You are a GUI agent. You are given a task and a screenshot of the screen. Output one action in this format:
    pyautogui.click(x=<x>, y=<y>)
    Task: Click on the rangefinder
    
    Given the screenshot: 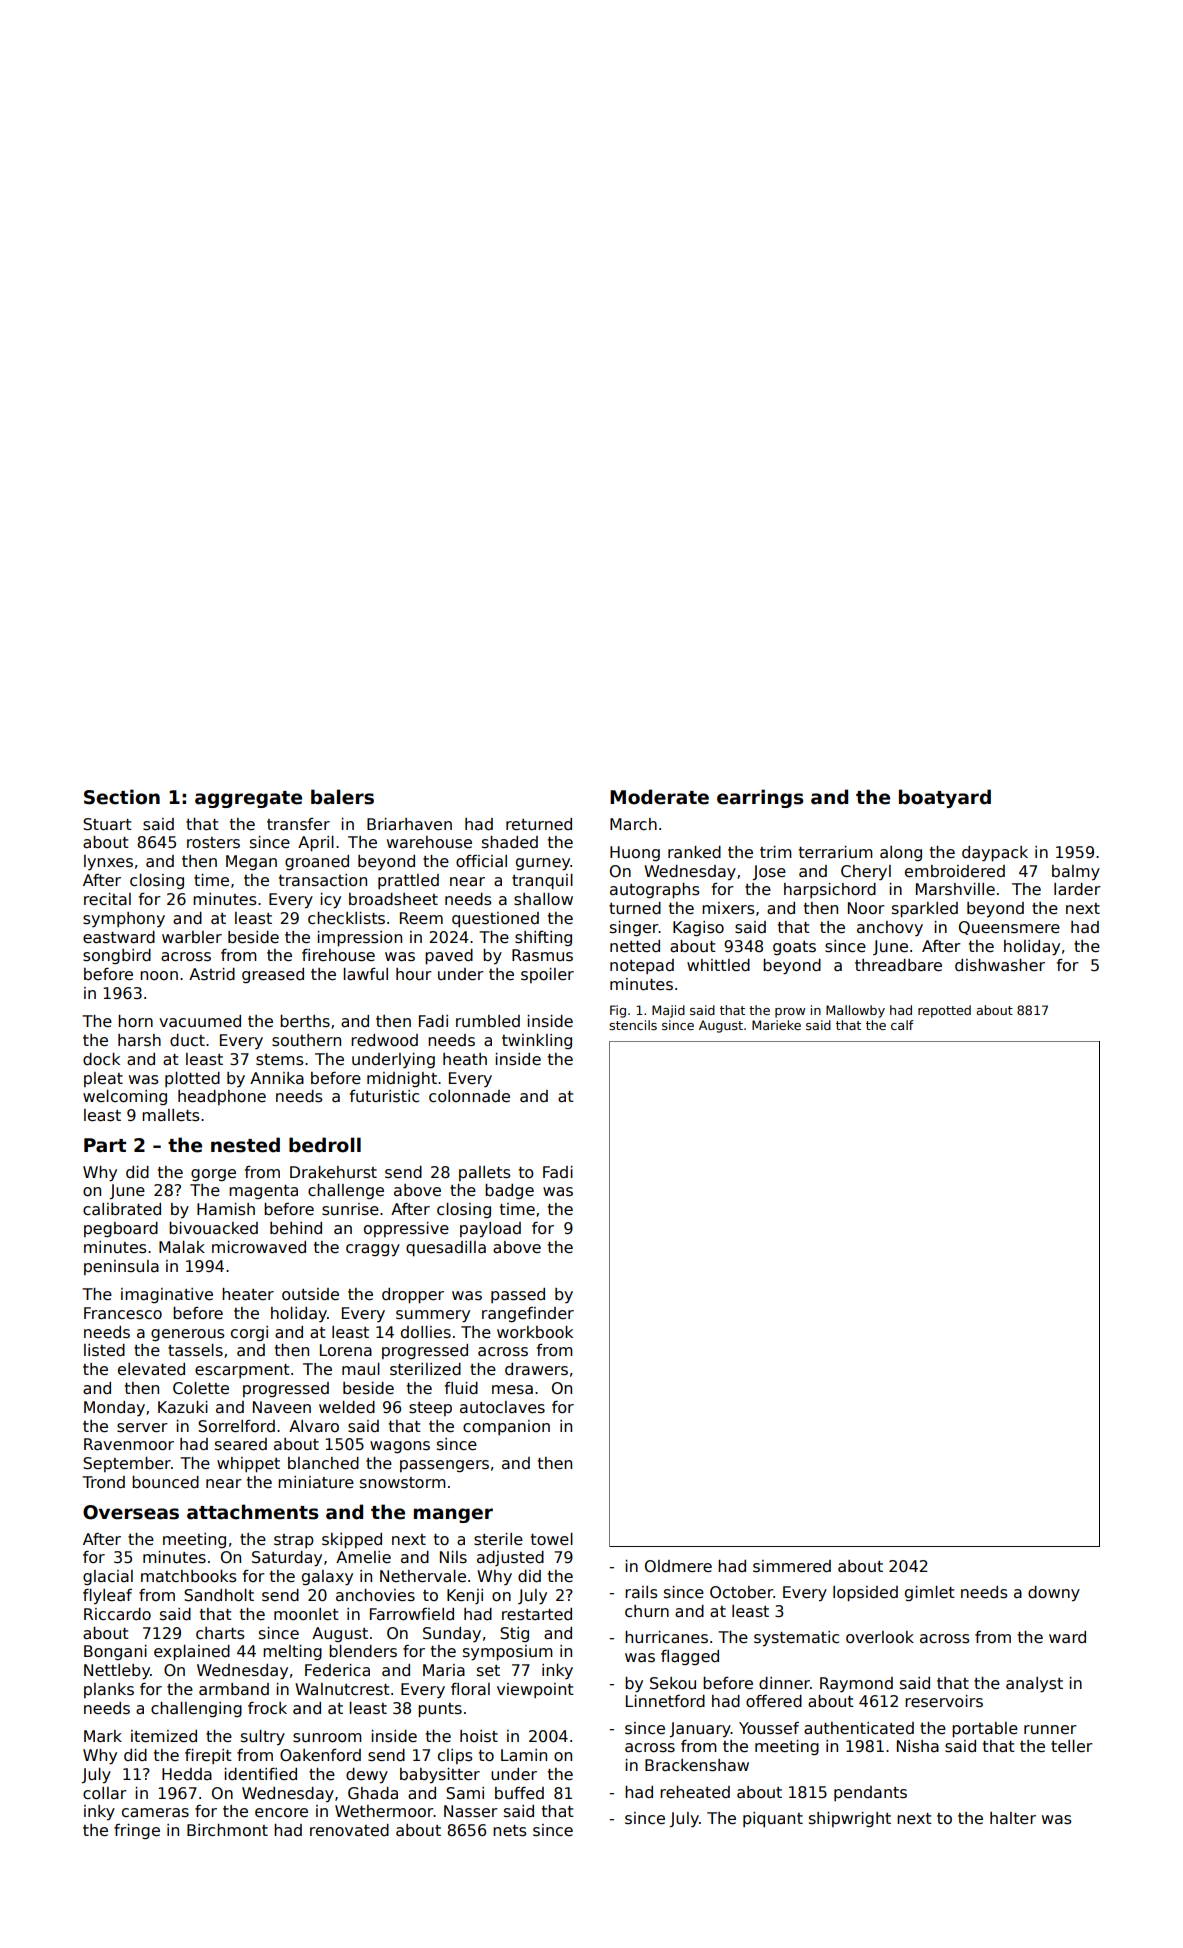 What is the action you would take?
    pyautogui.click(x=528, y=1314)
